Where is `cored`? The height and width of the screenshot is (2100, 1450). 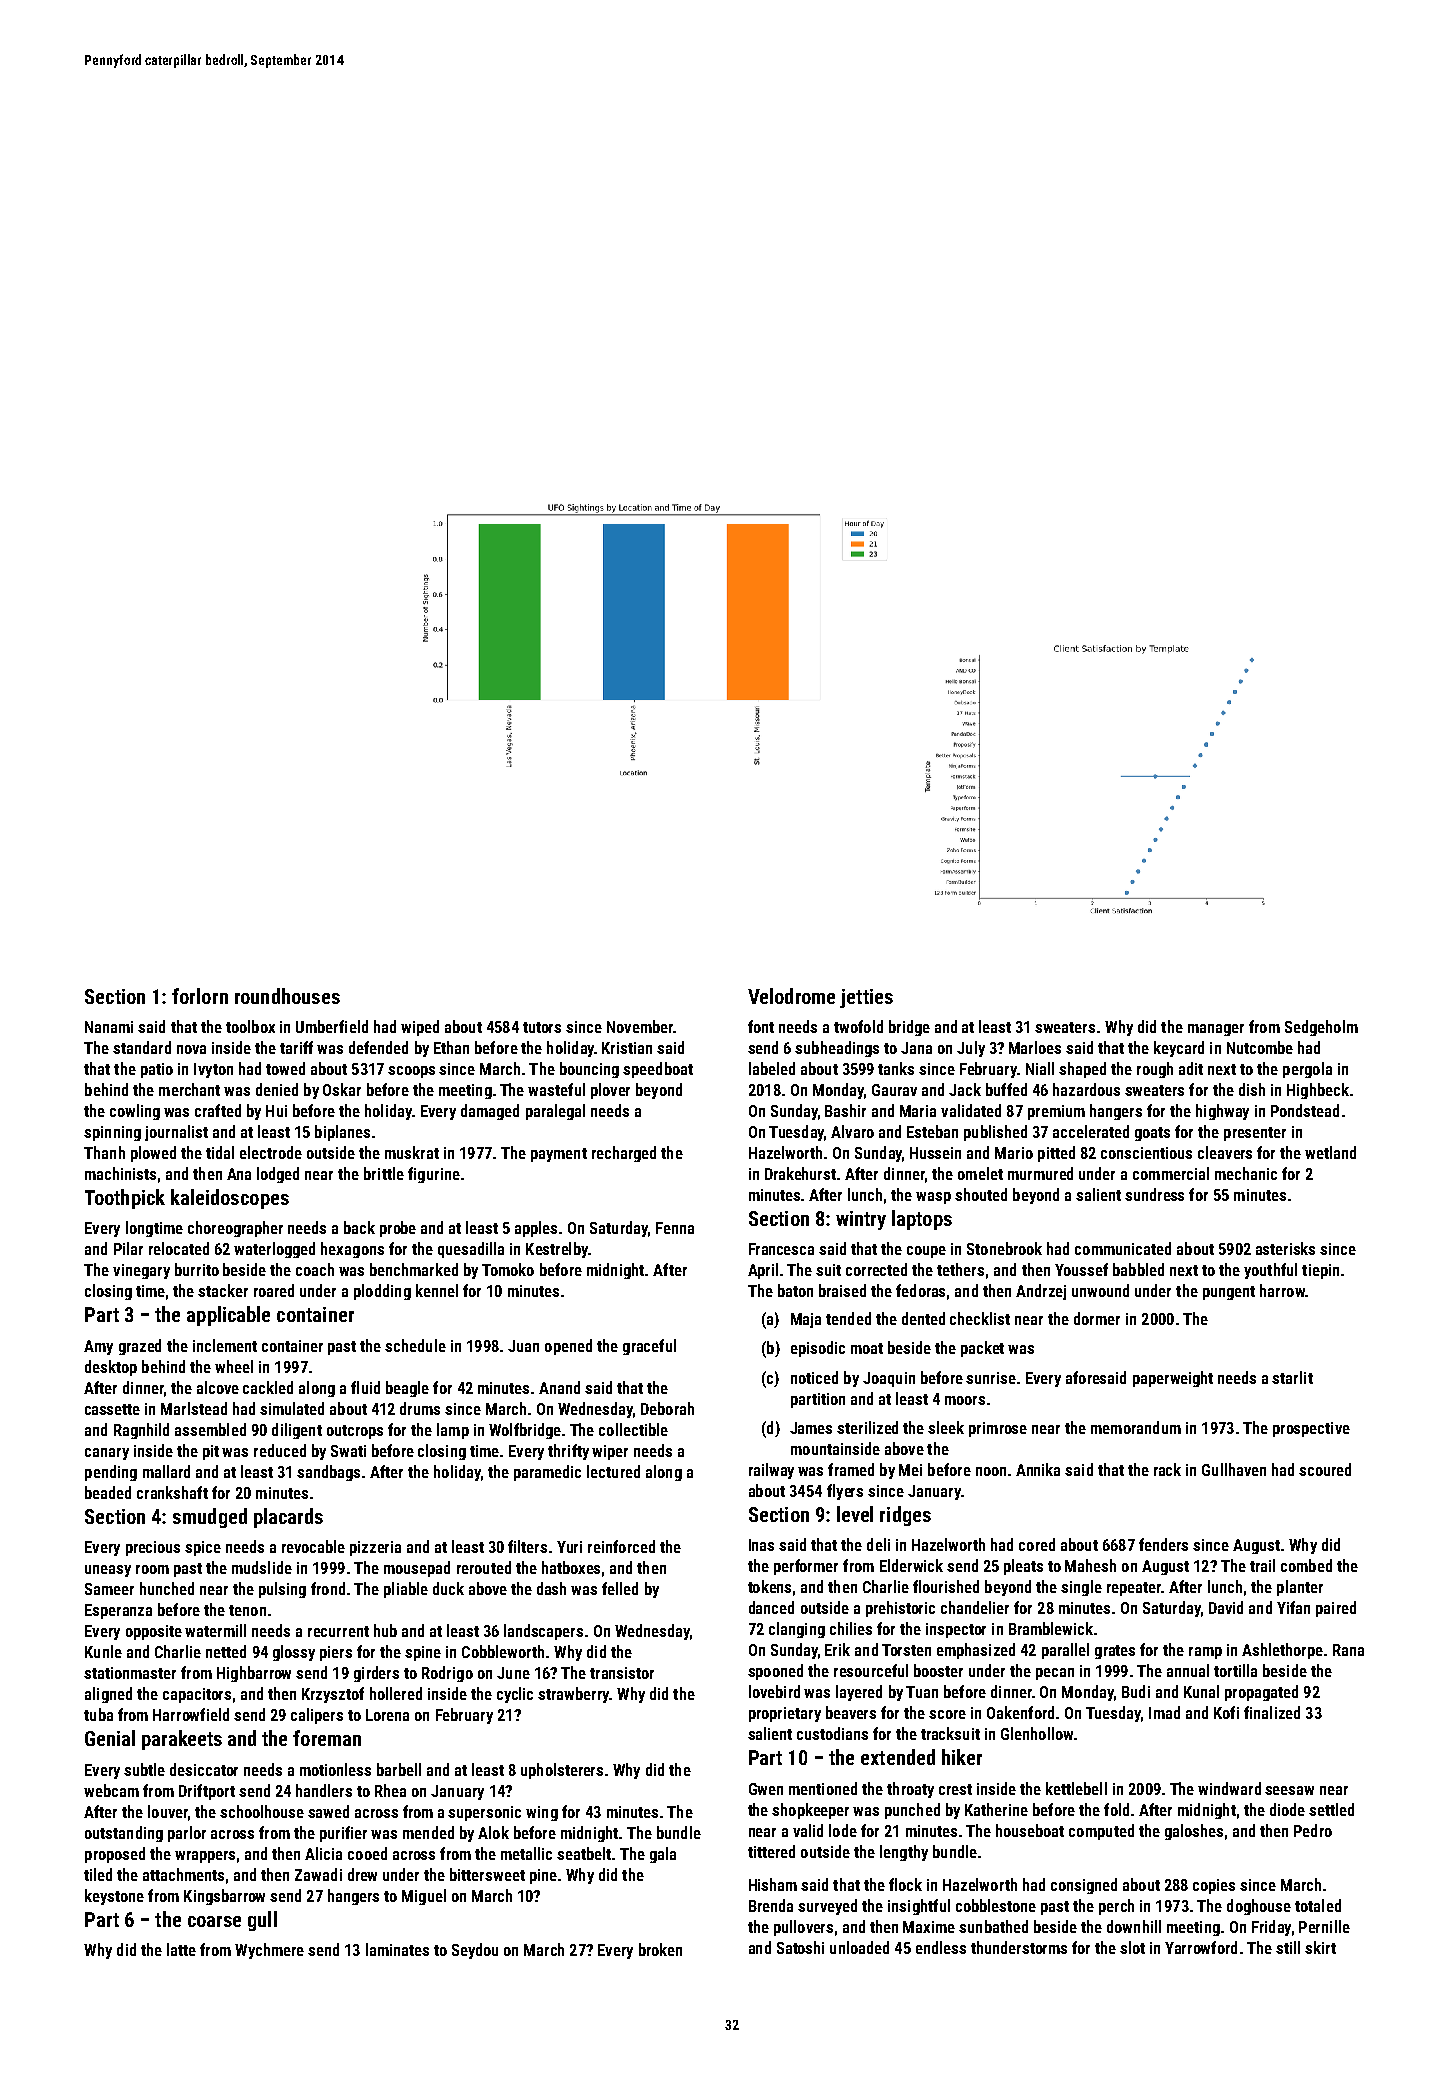 cored is located at coordinates (1037, 1544).
